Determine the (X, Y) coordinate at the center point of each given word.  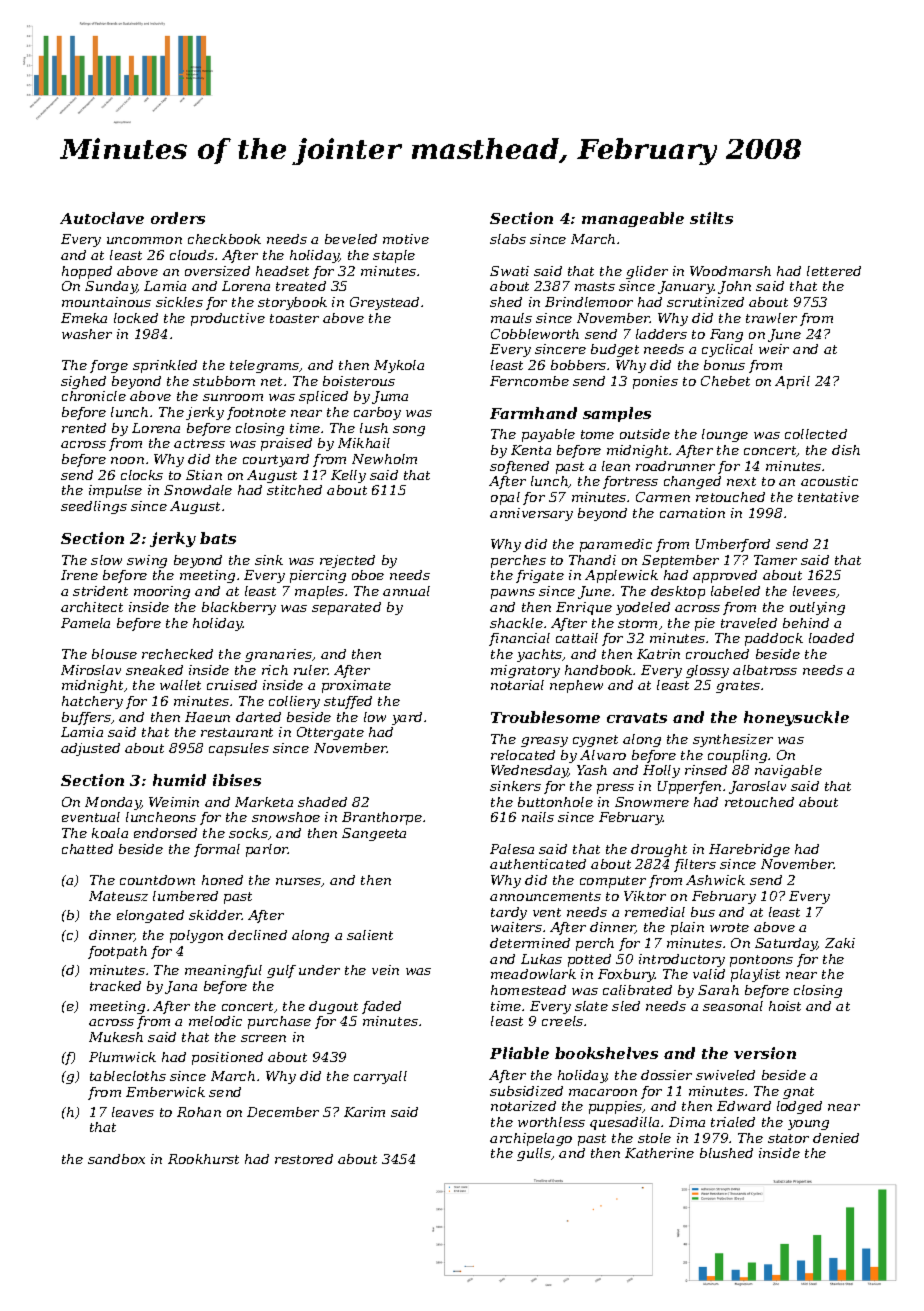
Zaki (840, 943)
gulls (534, 1154)
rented (84, 428)
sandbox (116, 1159)
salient (370, 935)
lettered (834, 271)
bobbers (578, 365)
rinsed (706, 770)
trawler (771, 318)
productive (228, 319)
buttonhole (555, 802)
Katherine (659, 1153)
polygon (196, 936)
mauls (511, 318)
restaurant (237, 732)
